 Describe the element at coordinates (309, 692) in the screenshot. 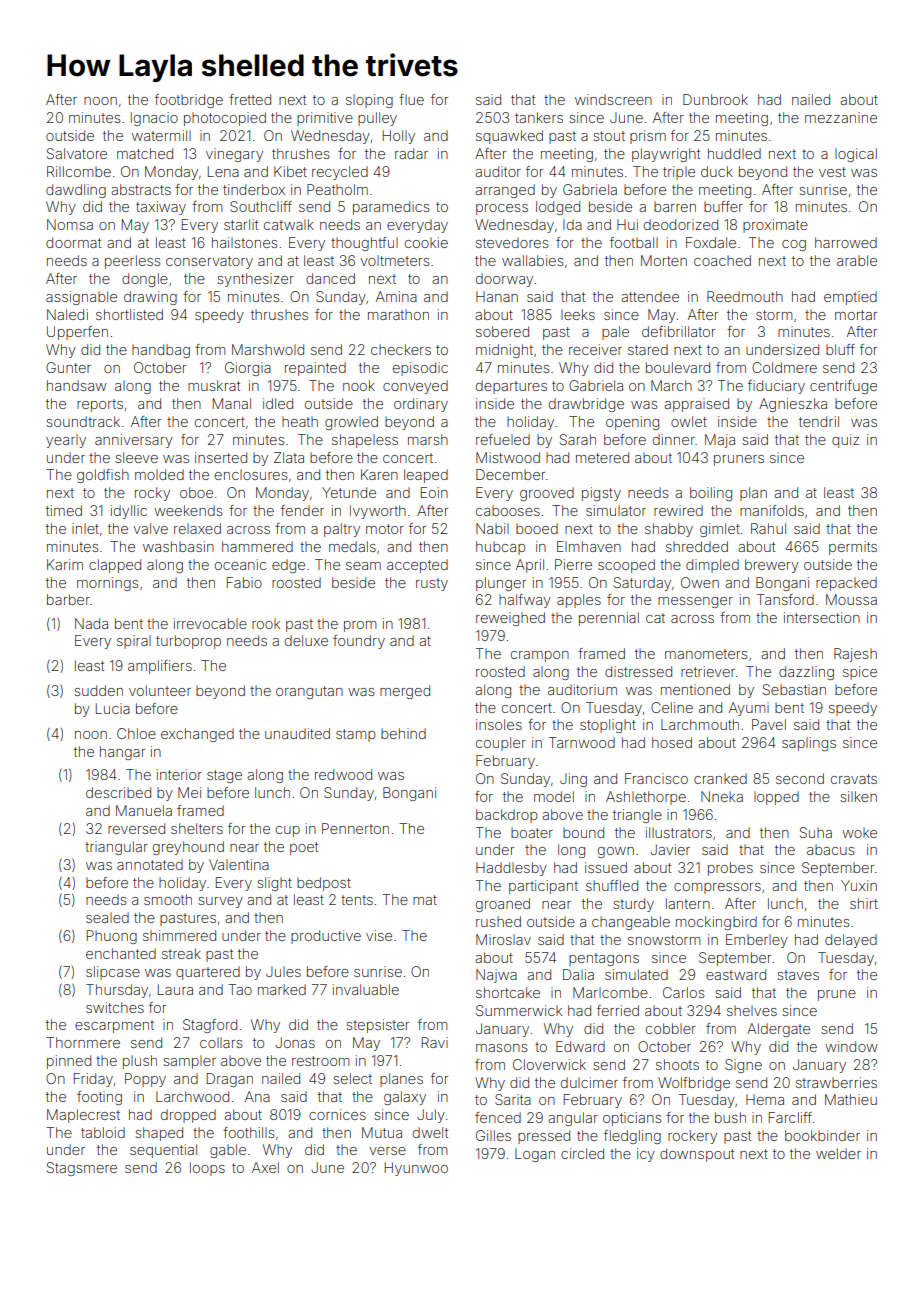

I see `orangutan` at that location.
